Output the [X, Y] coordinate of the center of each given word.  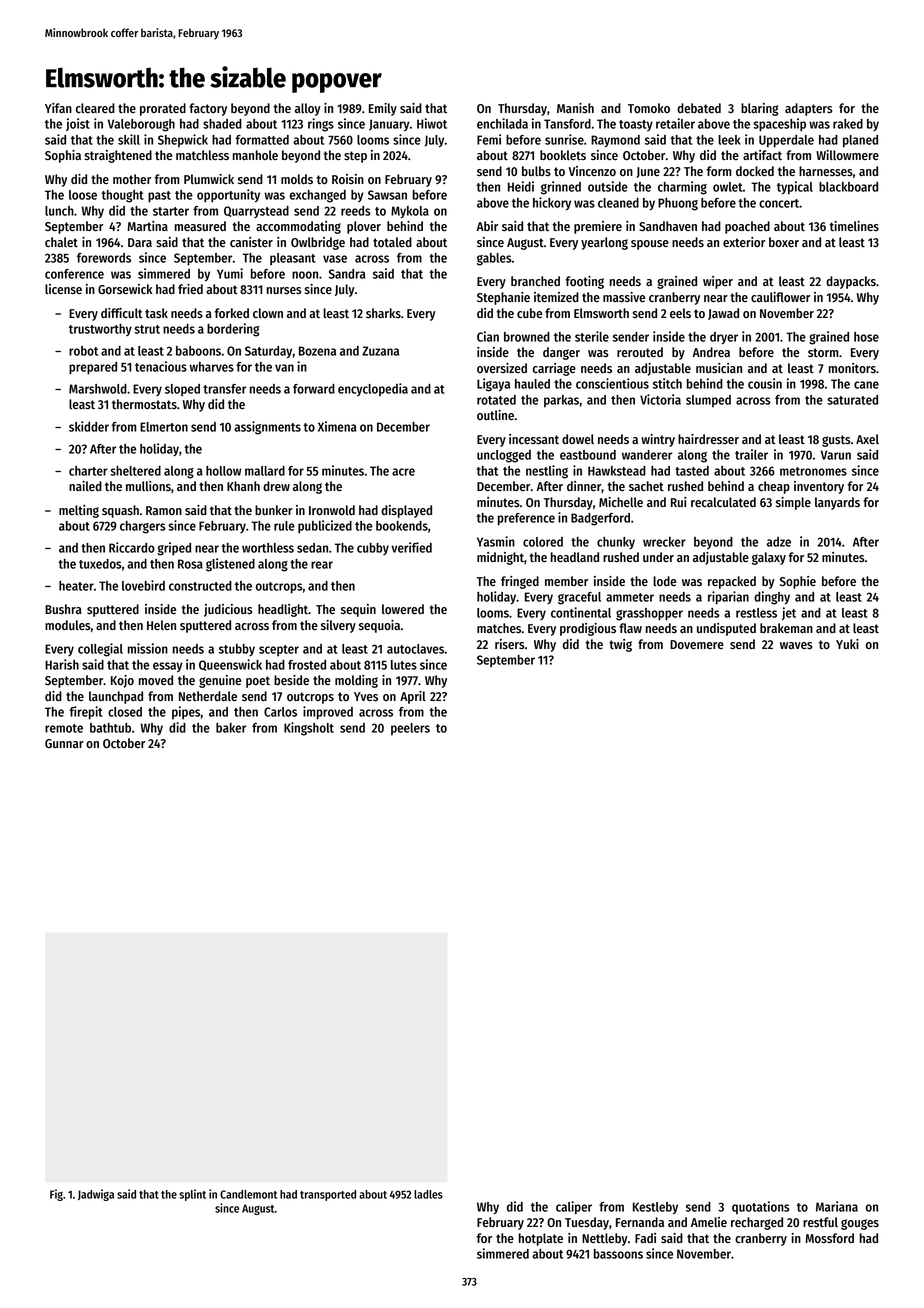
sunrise [564, 139]
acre [403, 472]
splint [192, 1195]
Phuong [678, 204]
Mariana [837, 1206]
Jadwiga [96, 1195]
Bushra [63, 609]
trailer [751, 454]
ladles [428, 1194]
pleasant [293, 259]
